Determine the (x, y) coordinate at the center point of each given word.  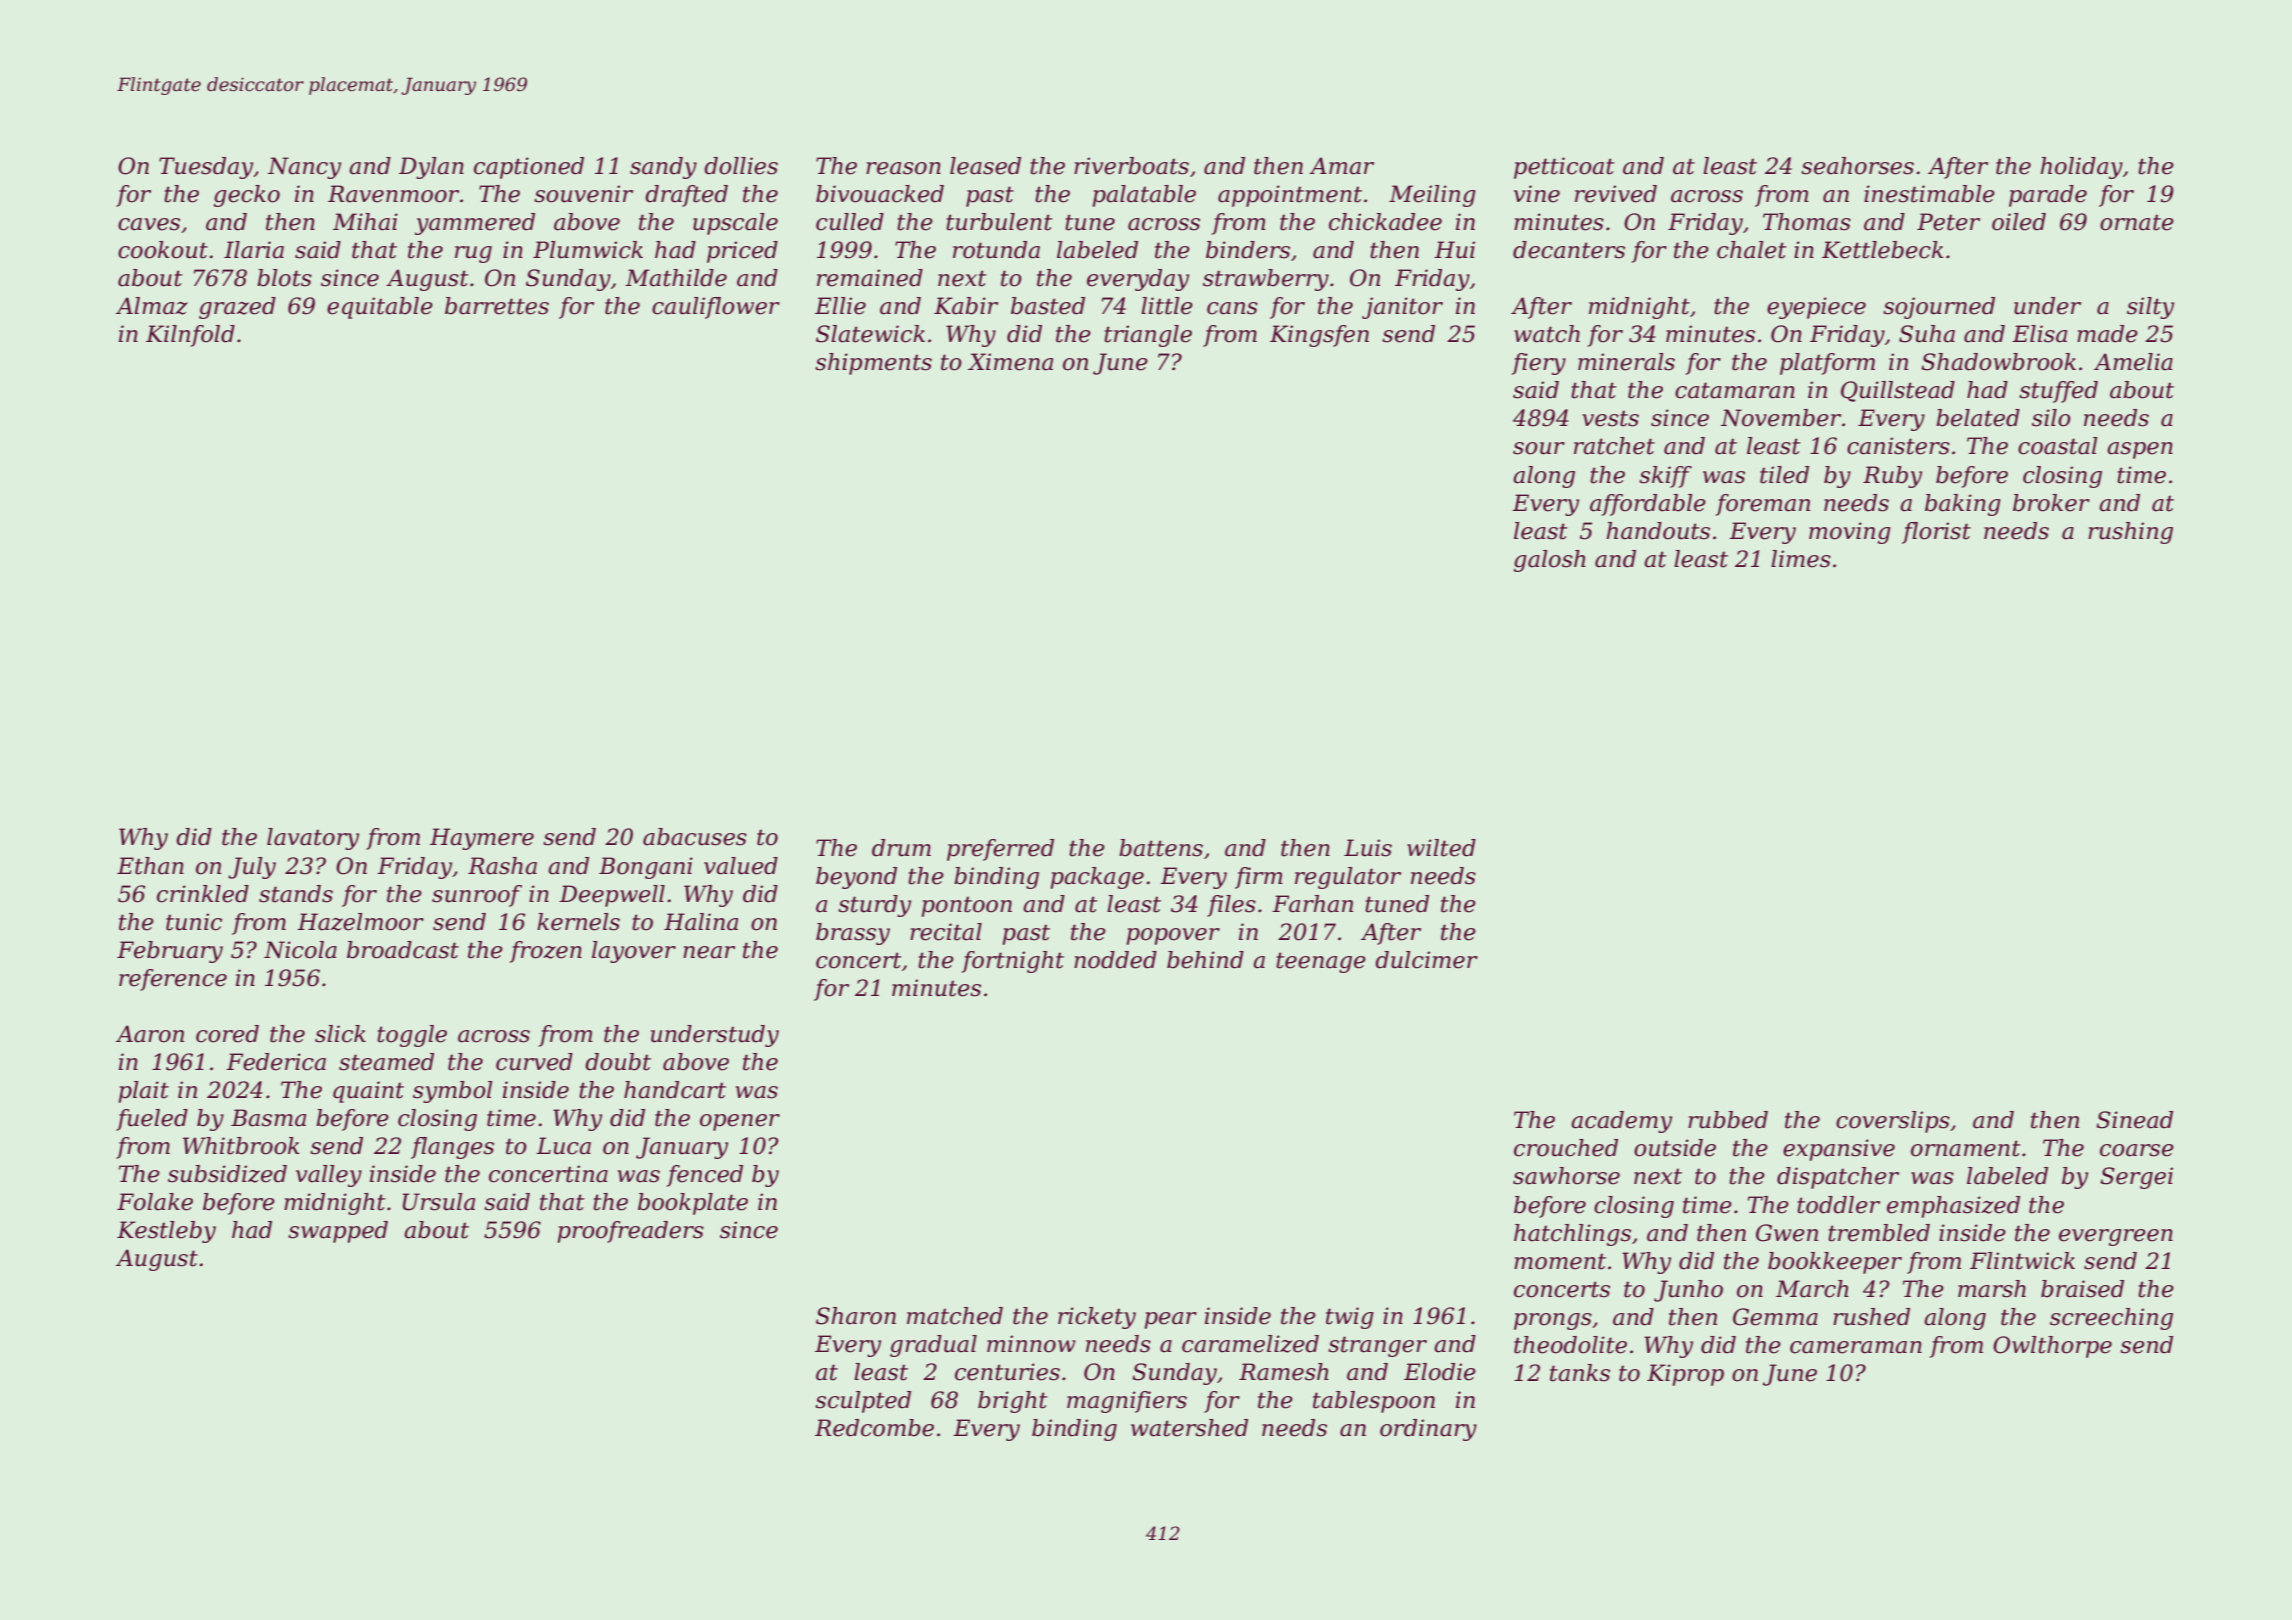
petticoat (1564, 168)
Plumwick (588, 250)
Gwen (1787, 1233)
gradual (933, 1346)
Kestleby (166, 1232)
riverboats (1131, 166)
